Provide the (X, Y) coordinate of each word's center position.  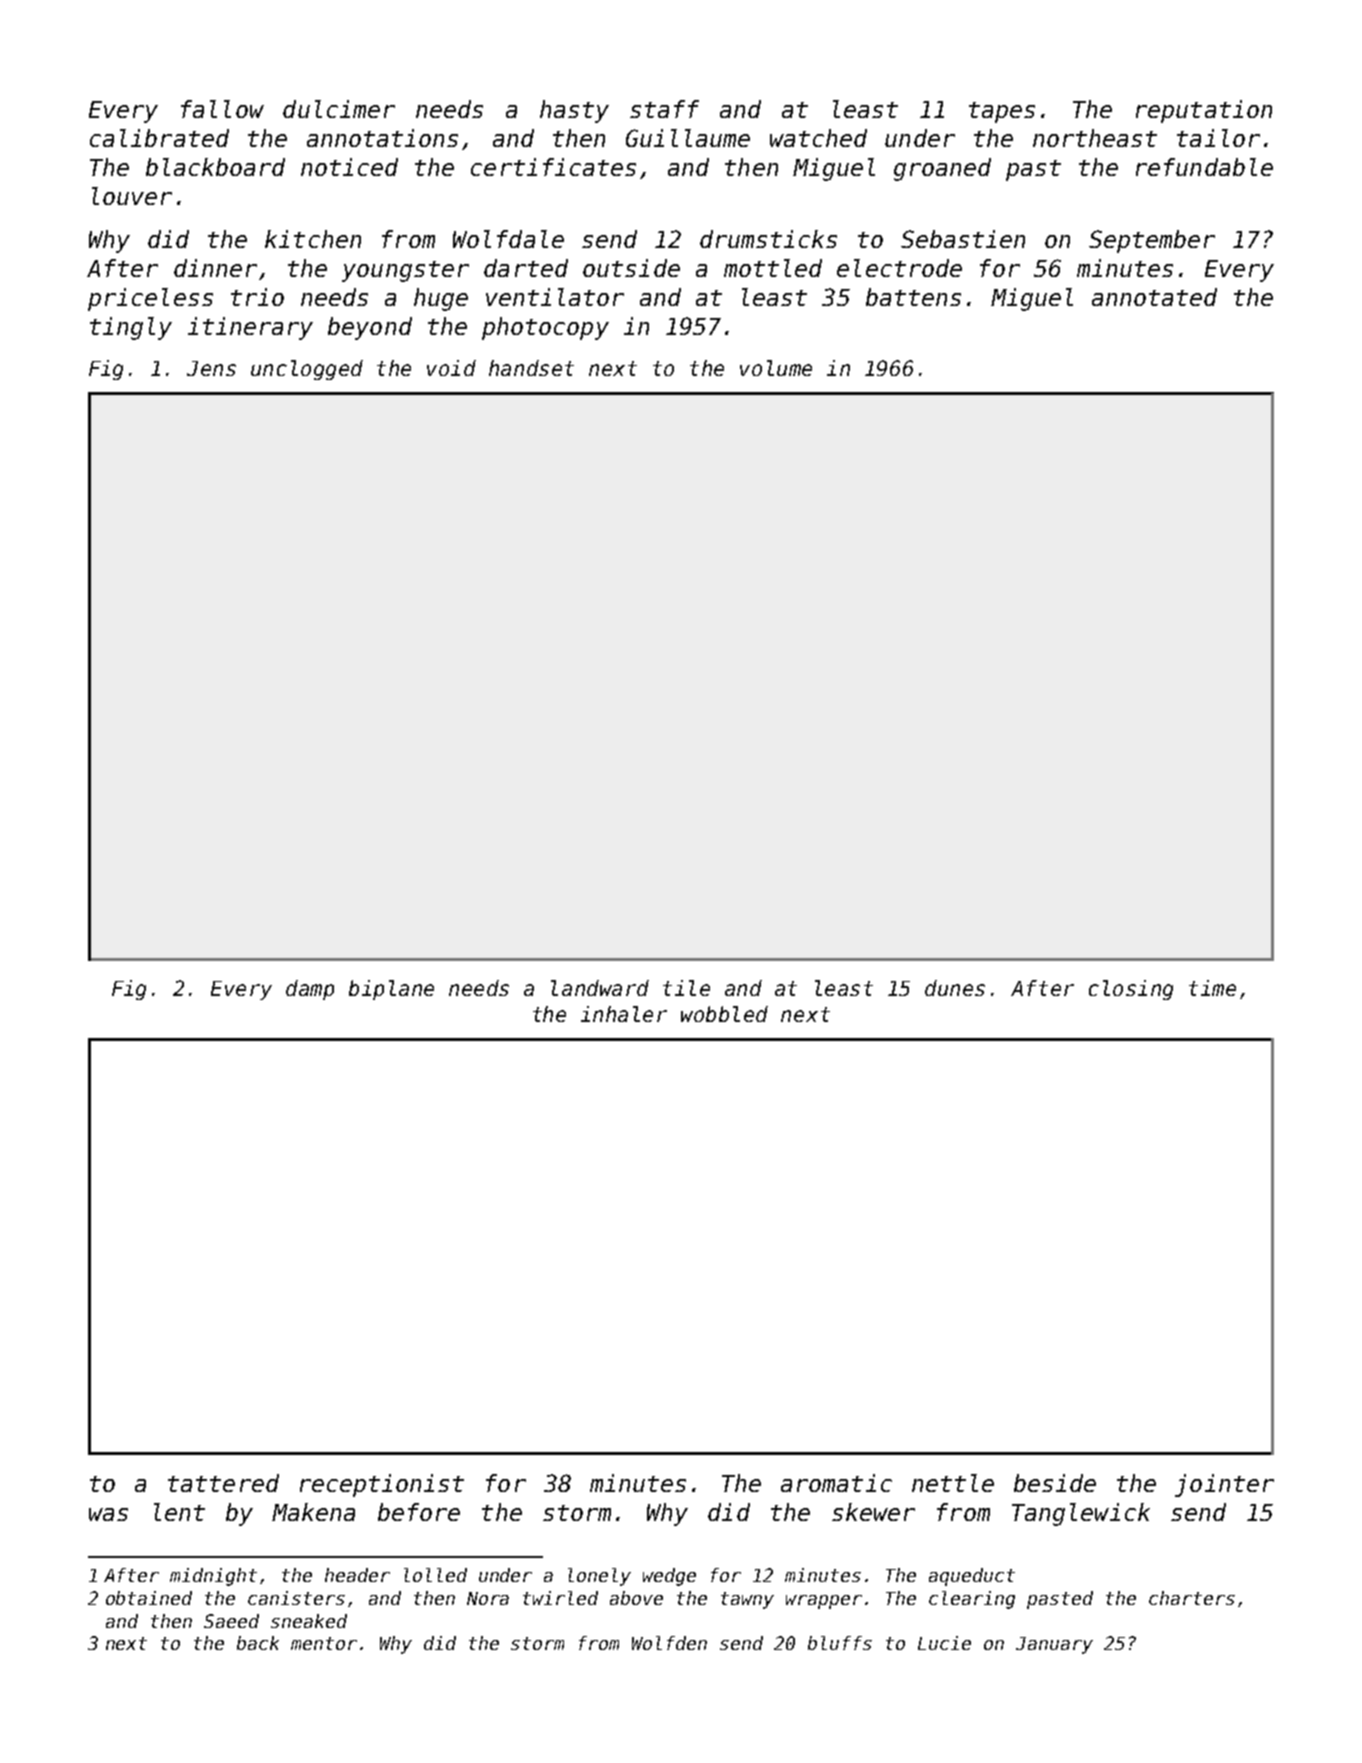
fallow (222, 109)
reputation (1204, 111)
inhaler (624, 1014)
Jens (211, 368)
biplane (391, 990)
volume (776, 368)
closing (1131, 990)
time (1212, 988)
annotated (1154, 297)
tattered (223, 1483)
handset (531, 368)
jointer (1224, 1485)
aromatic (836, 1483)
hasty (574, 111)
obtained (149, 1598)
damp (310, 990)
